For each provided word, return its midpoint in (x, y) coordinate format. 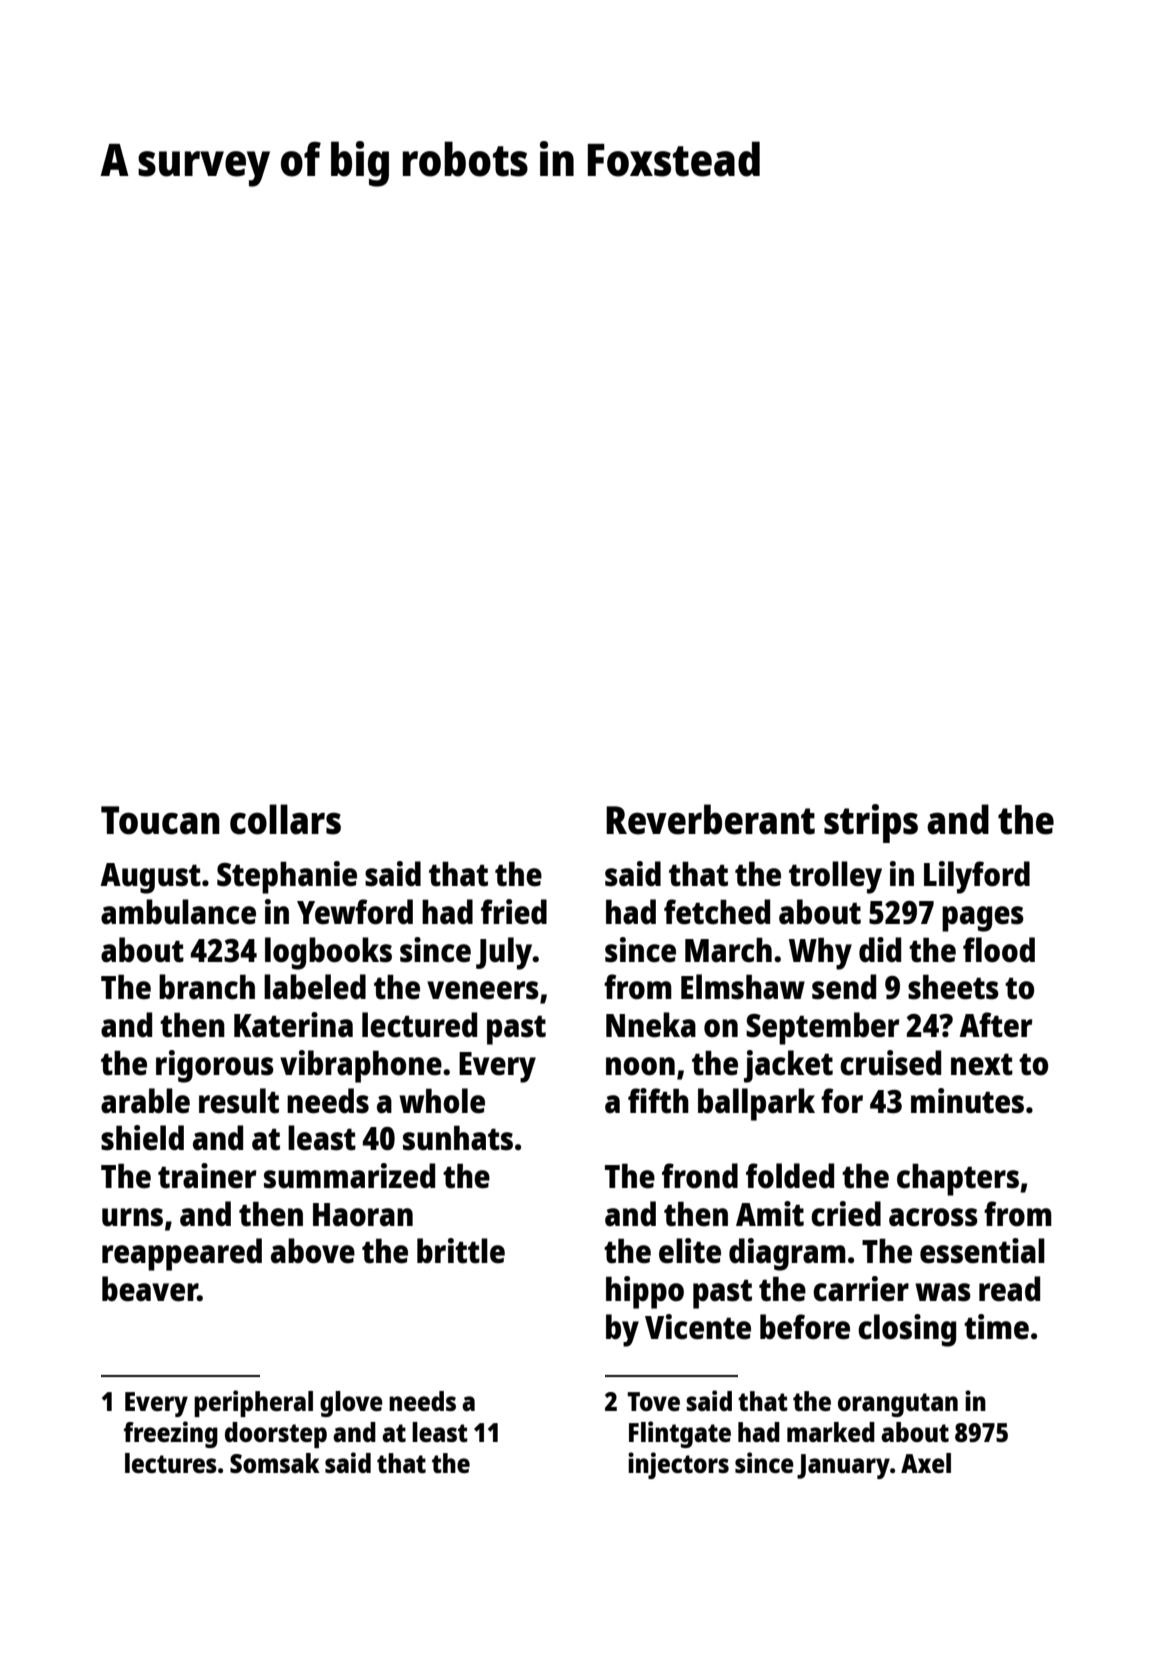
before (805, 1327)
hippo (645, 1292)
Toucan (160, 820)
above (313, 1251)
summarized (349, 1176)
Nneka (651, 1025)
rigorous (215, 1066)
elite (690, 1251)
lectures (171, 1463)
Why (820, 953)
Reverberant (710, 819)
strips (871, 823)
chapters (958, 1179)
